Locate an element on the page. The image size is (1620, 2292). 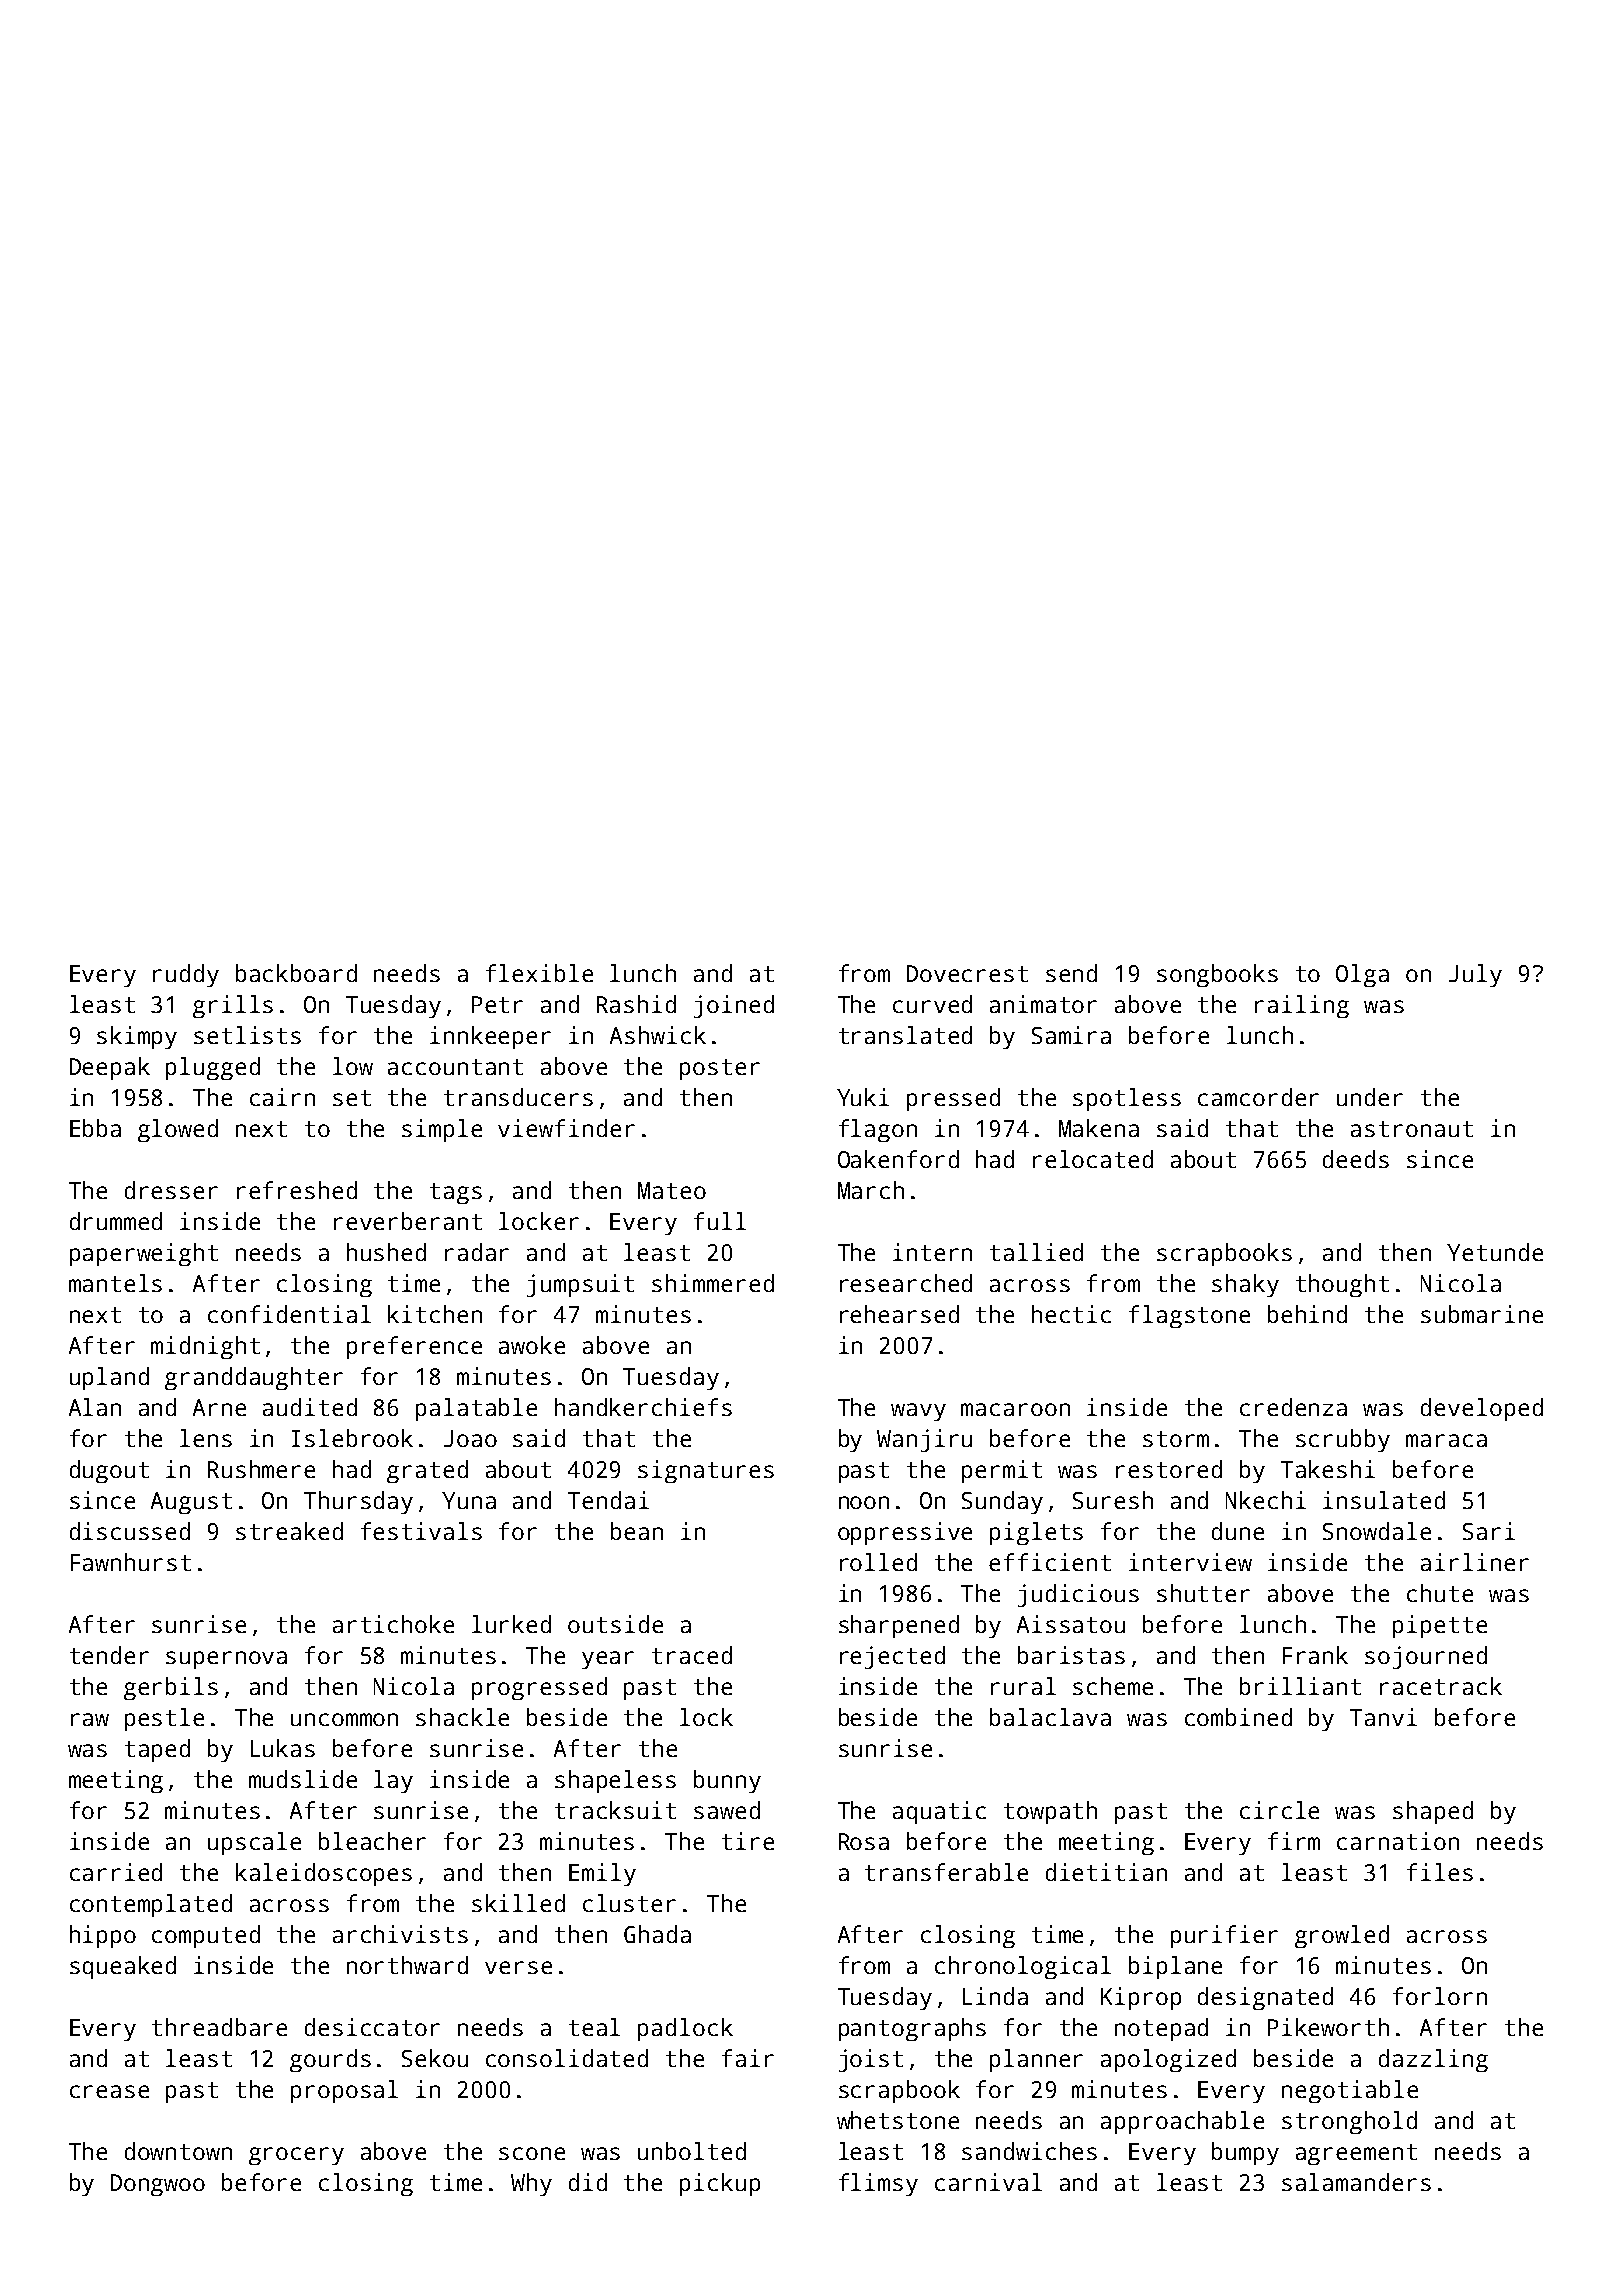
Dongwoo is located at coordinates (158, 2185).
